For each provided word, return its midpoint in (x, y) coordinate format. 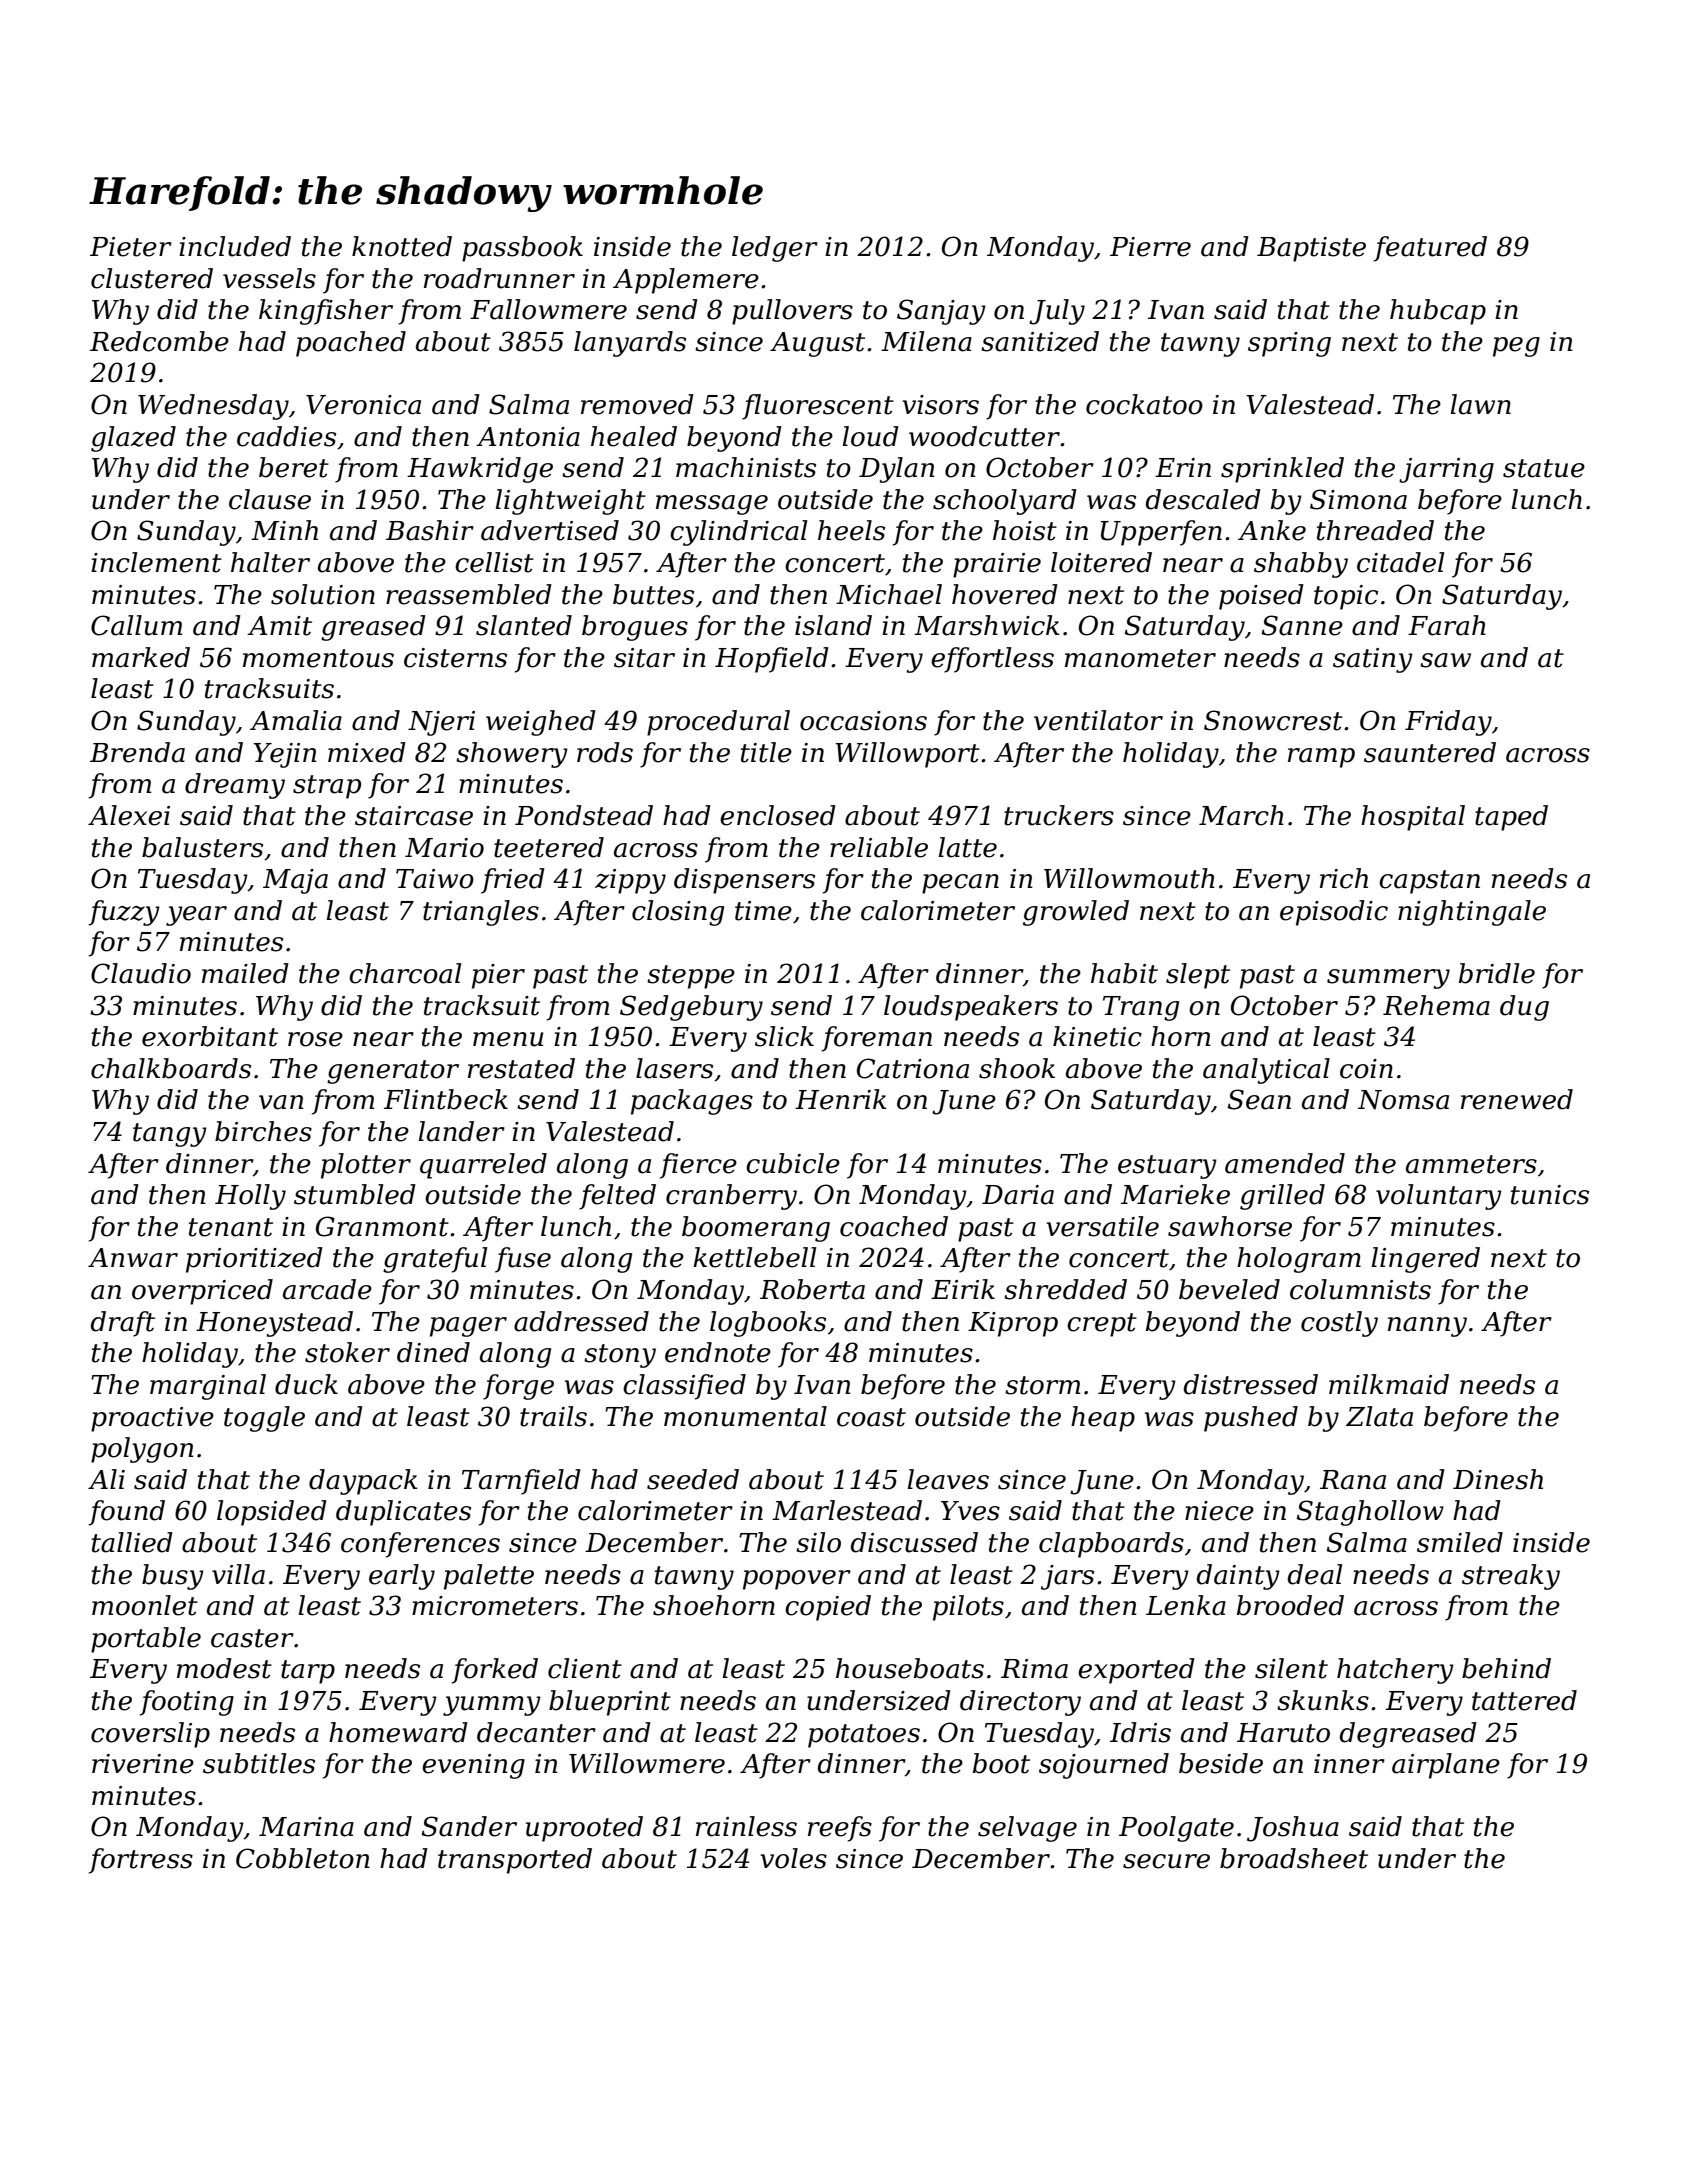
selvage (1027, 1829)
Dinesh (1498, 1479)
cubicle (793, 1163)
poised (1261, 597)
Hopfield (772, 660)
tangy (170, 1135)
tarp (308, 1672)
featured (1430, 249)
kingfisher (326, 312)
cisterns (455, 658)
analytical (1266, 1071)
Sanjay (941, 312)
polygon (142, 1450)
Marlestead (847, 1510)
